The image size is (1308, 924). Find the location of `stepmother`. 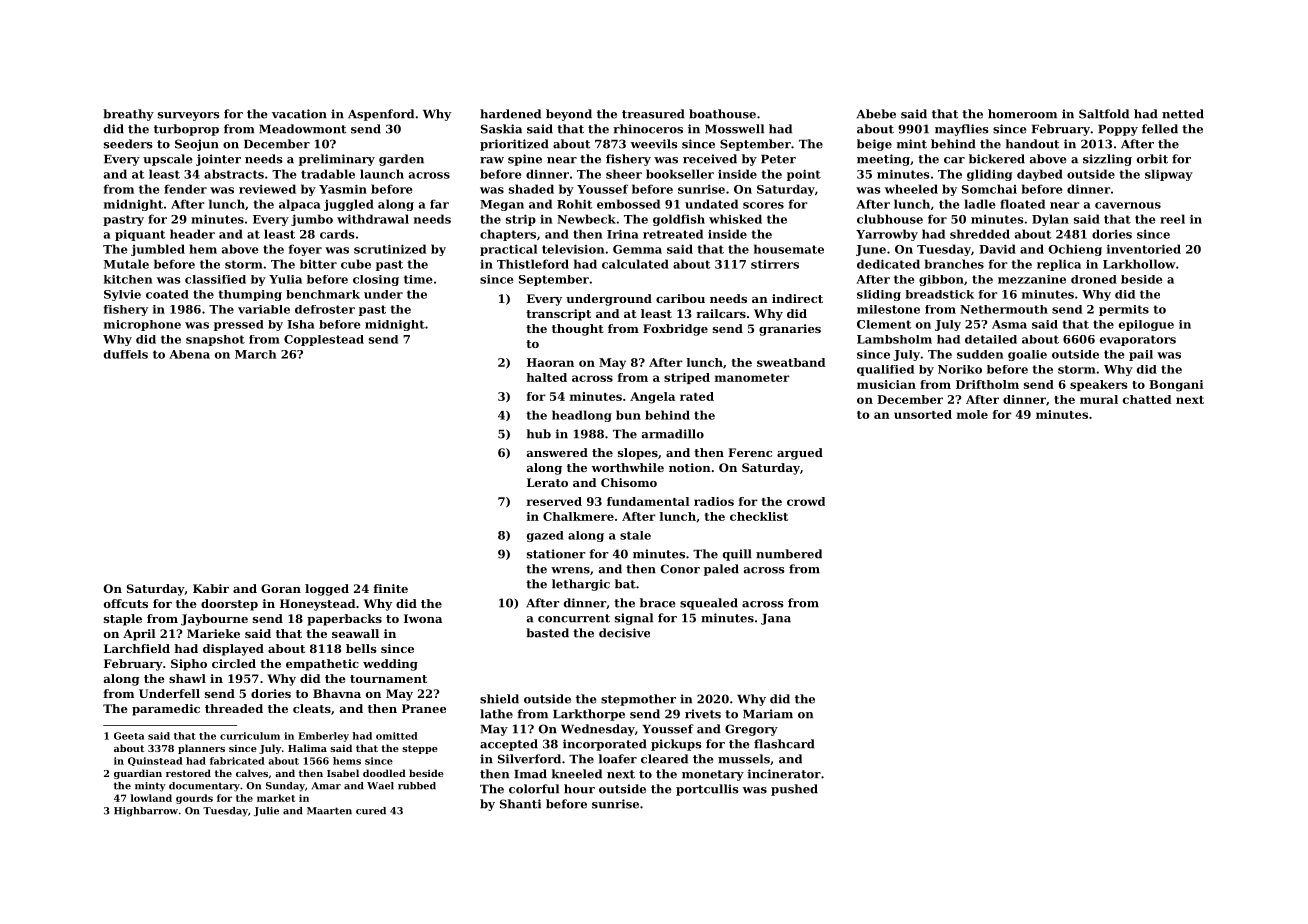

stepmother is located at coordinates (638, 700).
